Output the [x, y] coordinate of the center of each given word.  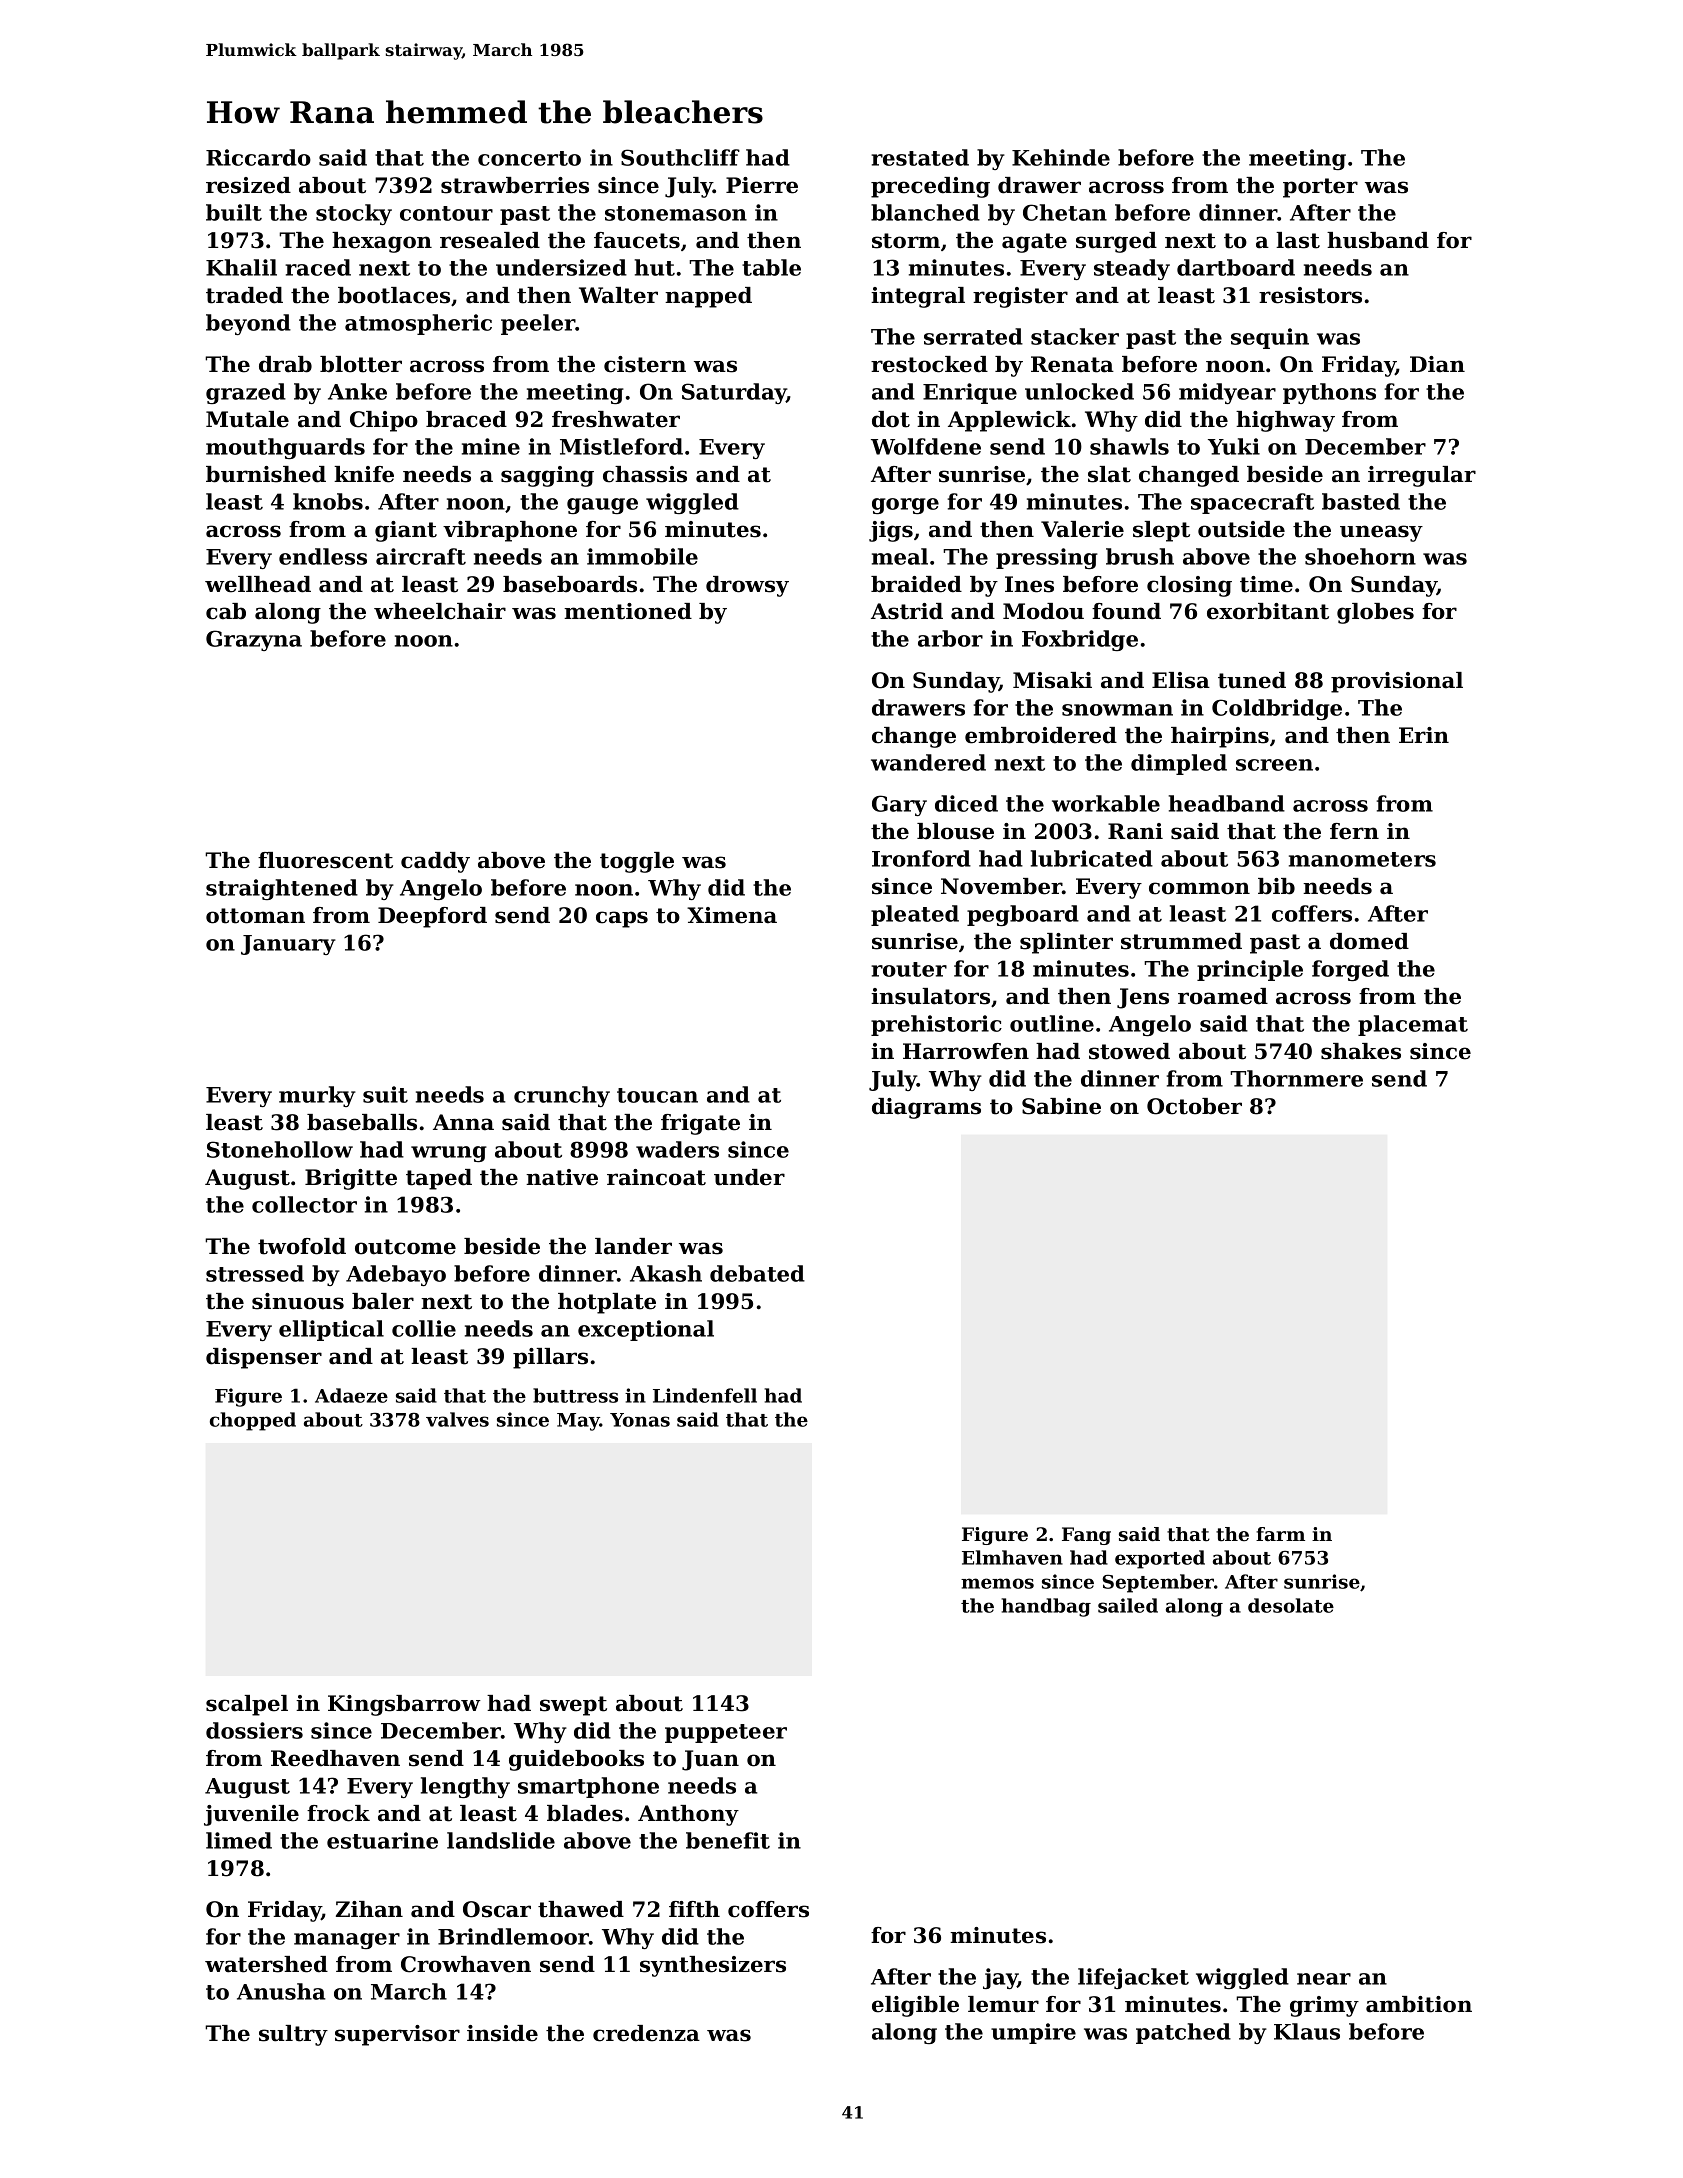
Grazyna [254, 640]
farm [1280, 1534]
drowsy [747, 586]
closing [1189, 586]
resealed [490, 240]
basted [1361, 501]
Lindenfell [705, 1395]
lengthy [465, 1787]
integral [918, 297]
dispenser [264, 1358]
